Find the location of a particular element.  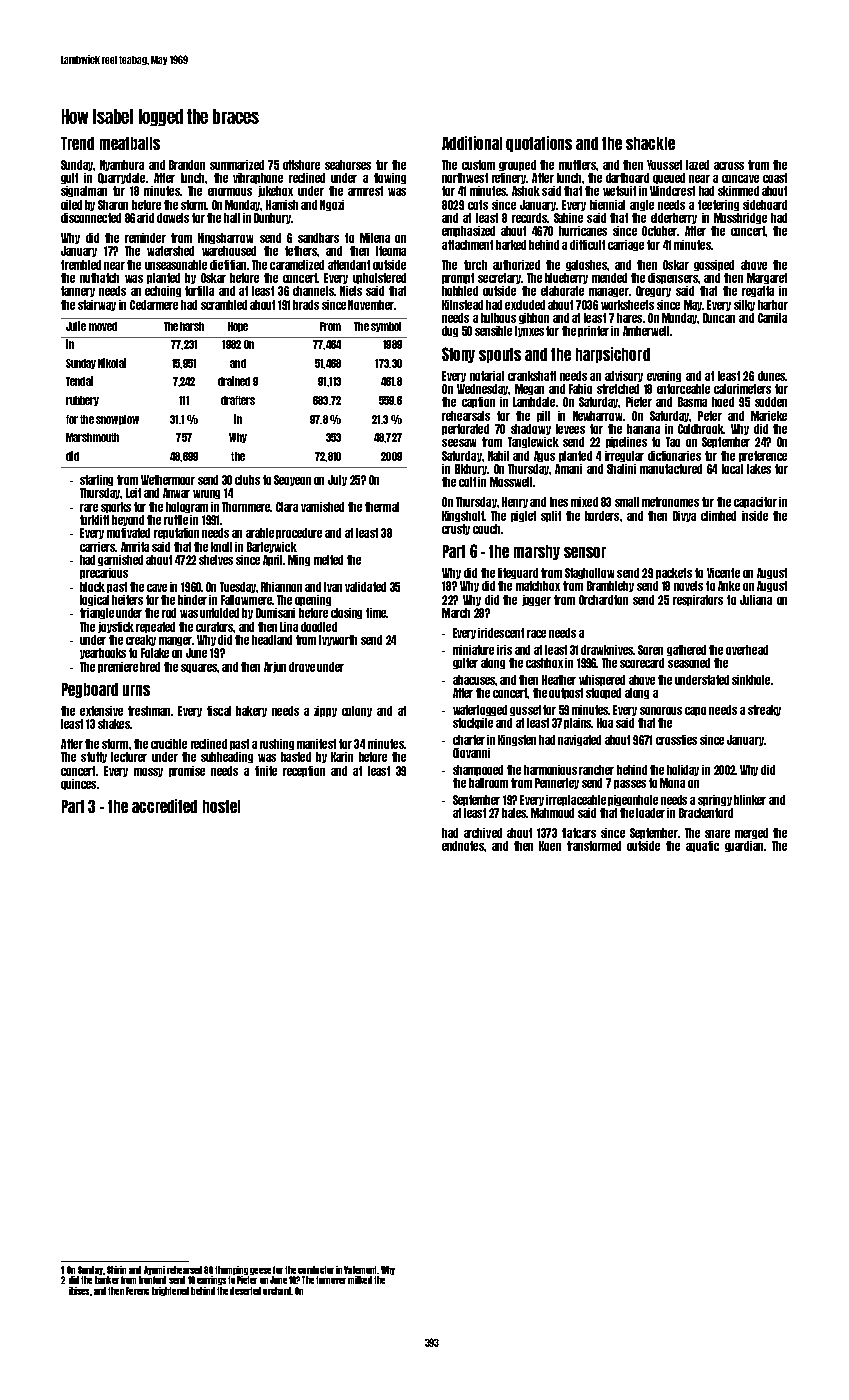

wrung is located at coordinates (206, 494).
